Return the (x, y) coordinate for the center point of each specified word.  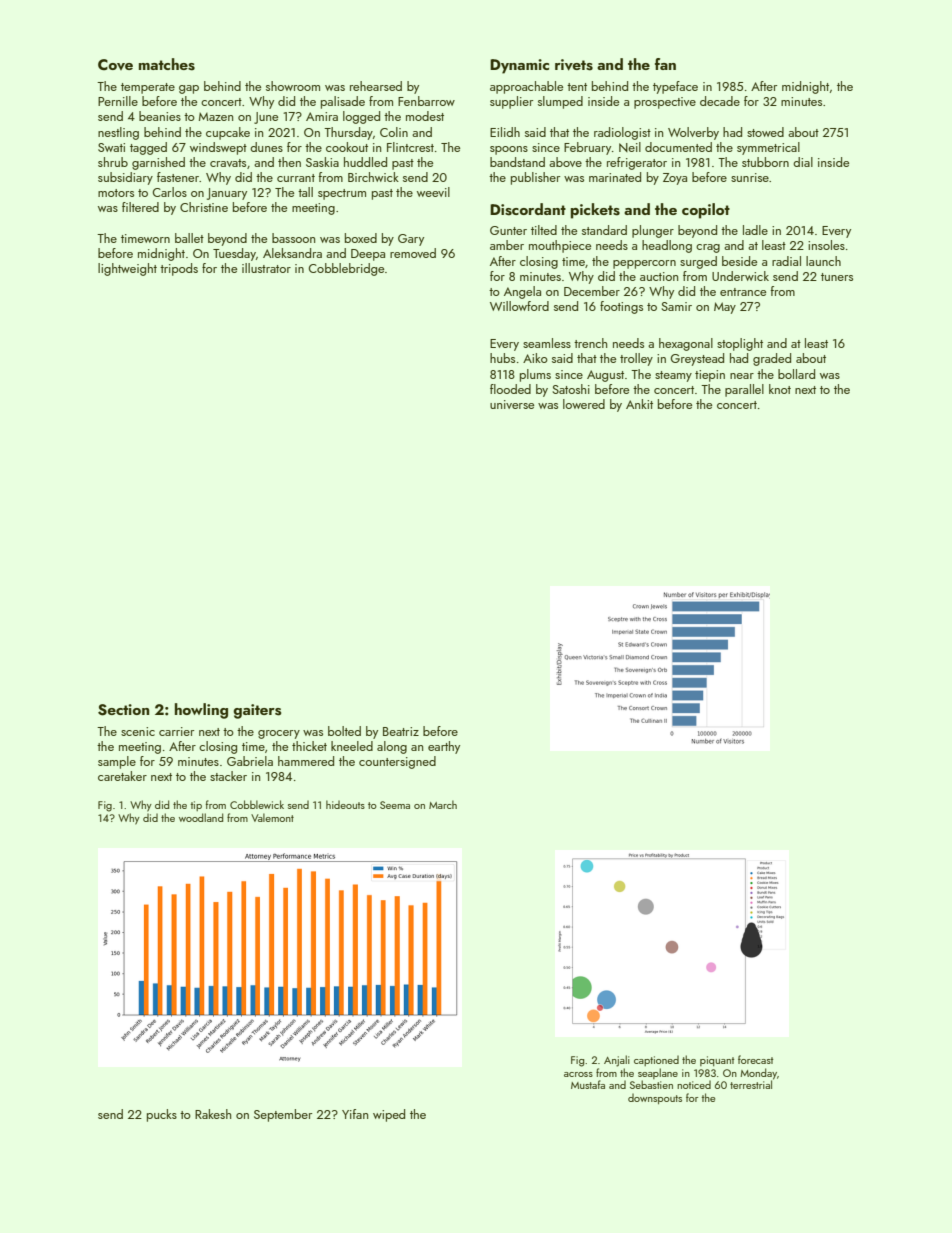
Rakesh (213, 1114)
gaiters (257, 711)
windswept (218, 148)
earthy (444, 747)
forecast (755, 1059)
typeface (675, 87)
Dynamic (519, 66)
